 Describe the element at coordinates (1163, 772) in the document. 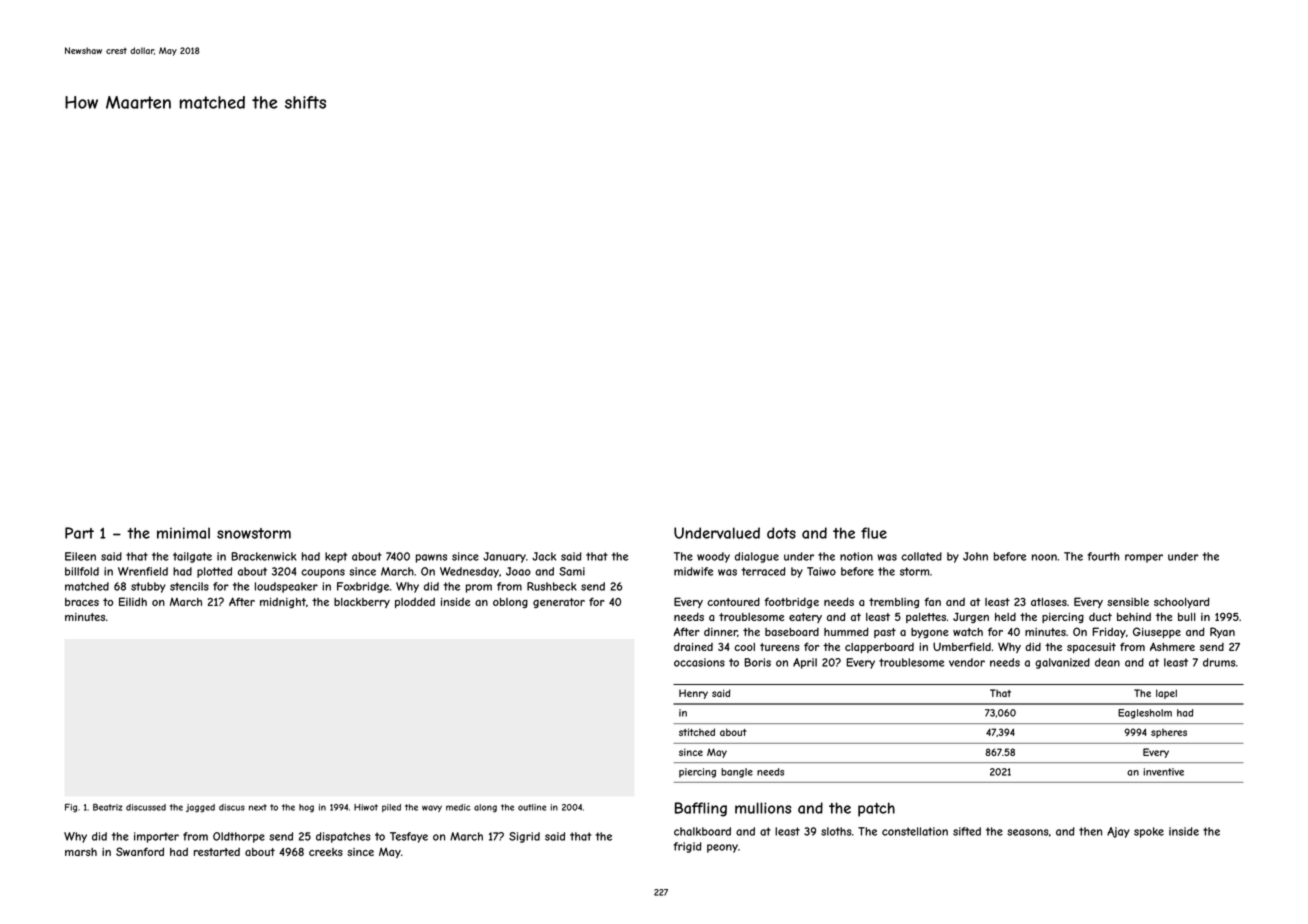

I see `inventive` at that location.
